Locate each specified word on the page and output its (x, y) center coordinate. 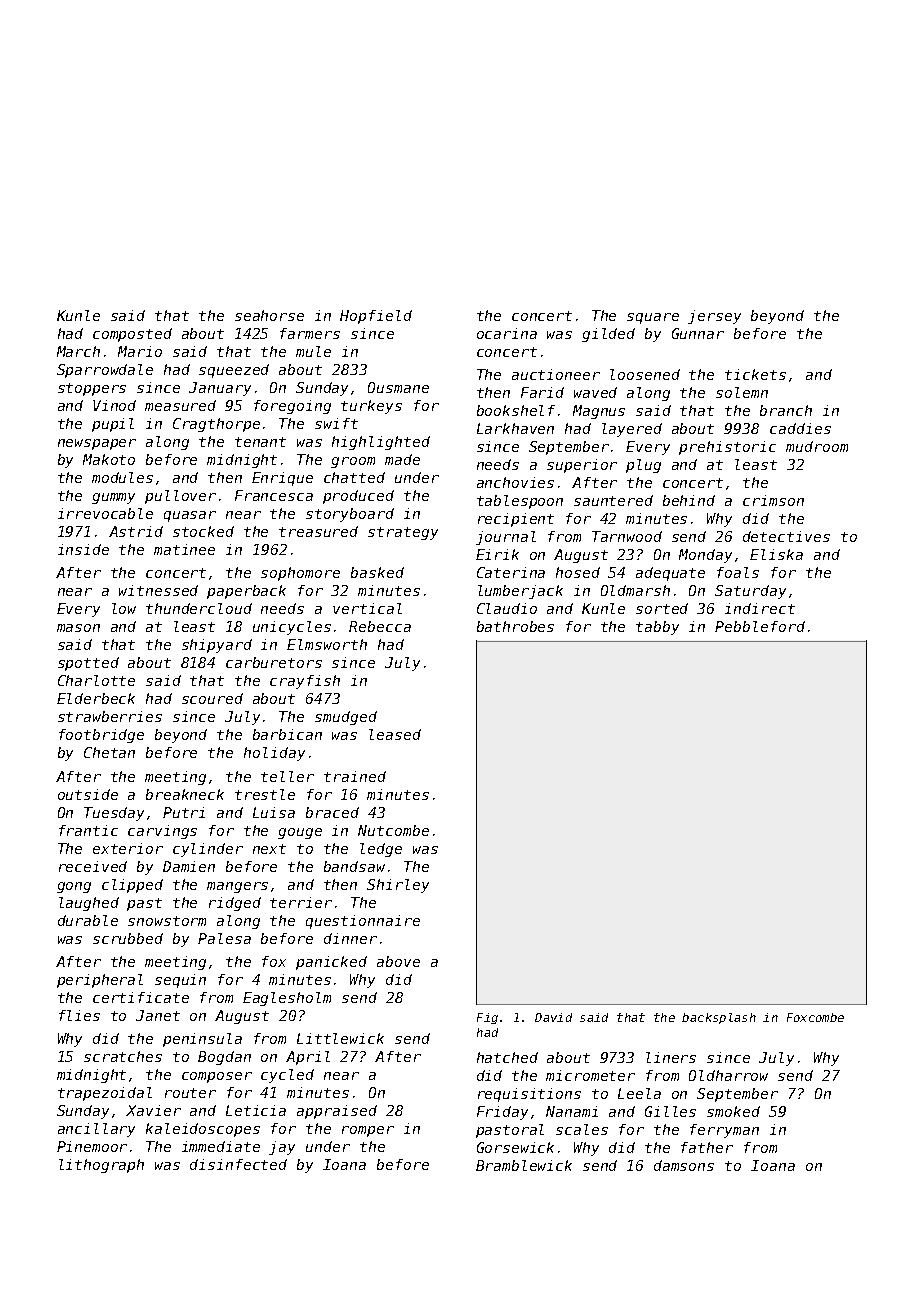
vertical (367, 608)
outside (88, 794)
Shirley (398, 886)
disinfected (238, 1164)
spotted (88, 664)
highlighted (381, 443)
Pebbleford (760, 626)
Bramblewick (524, 1165)
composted (132, 335)
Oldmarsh (635, 590)
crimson (773, 500)
